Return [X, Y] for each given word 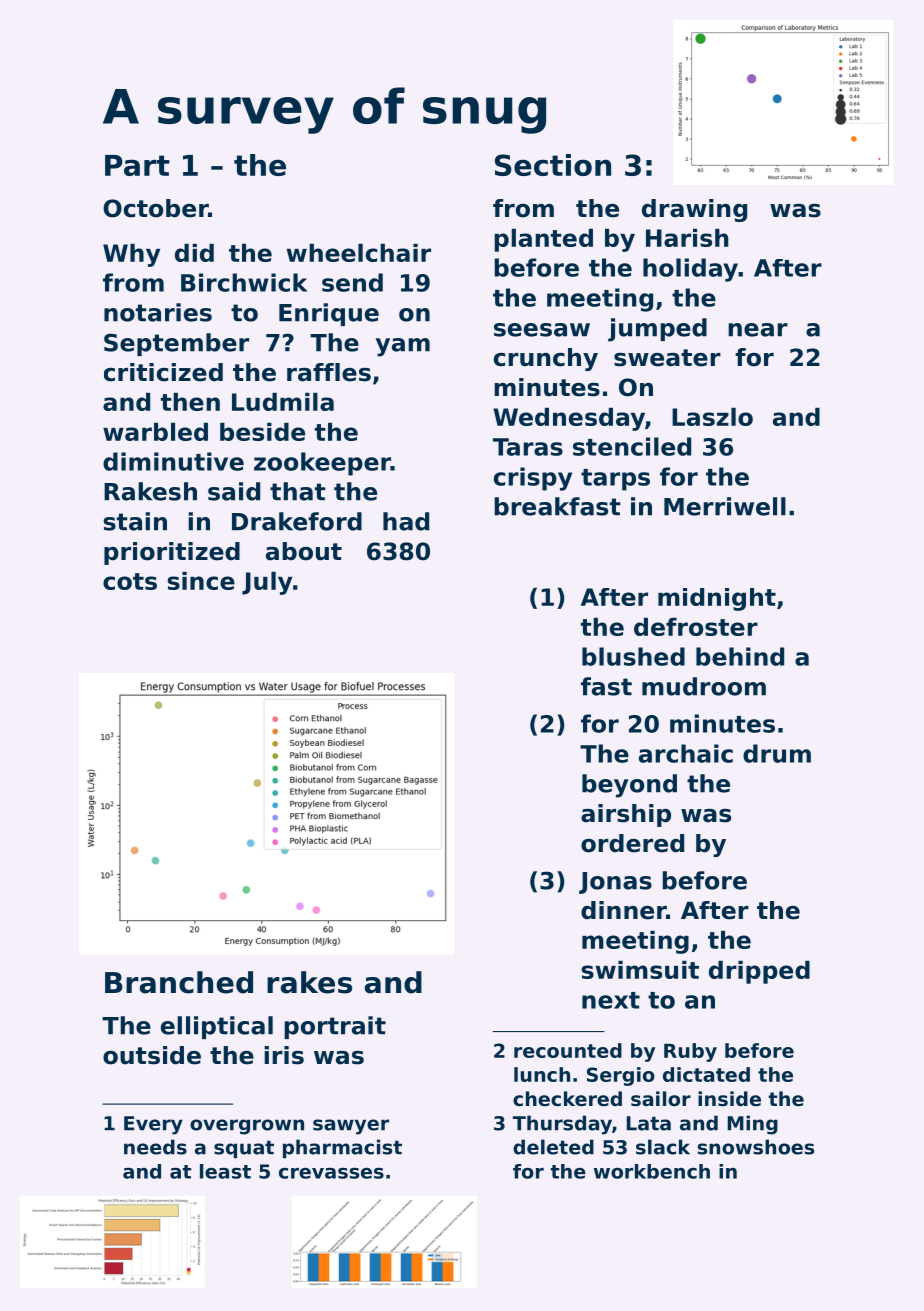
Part [137, 165]
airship [626, 815]
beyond [629, 786]
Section [553, 165]
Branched [179, 982]
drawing [694, 210]
